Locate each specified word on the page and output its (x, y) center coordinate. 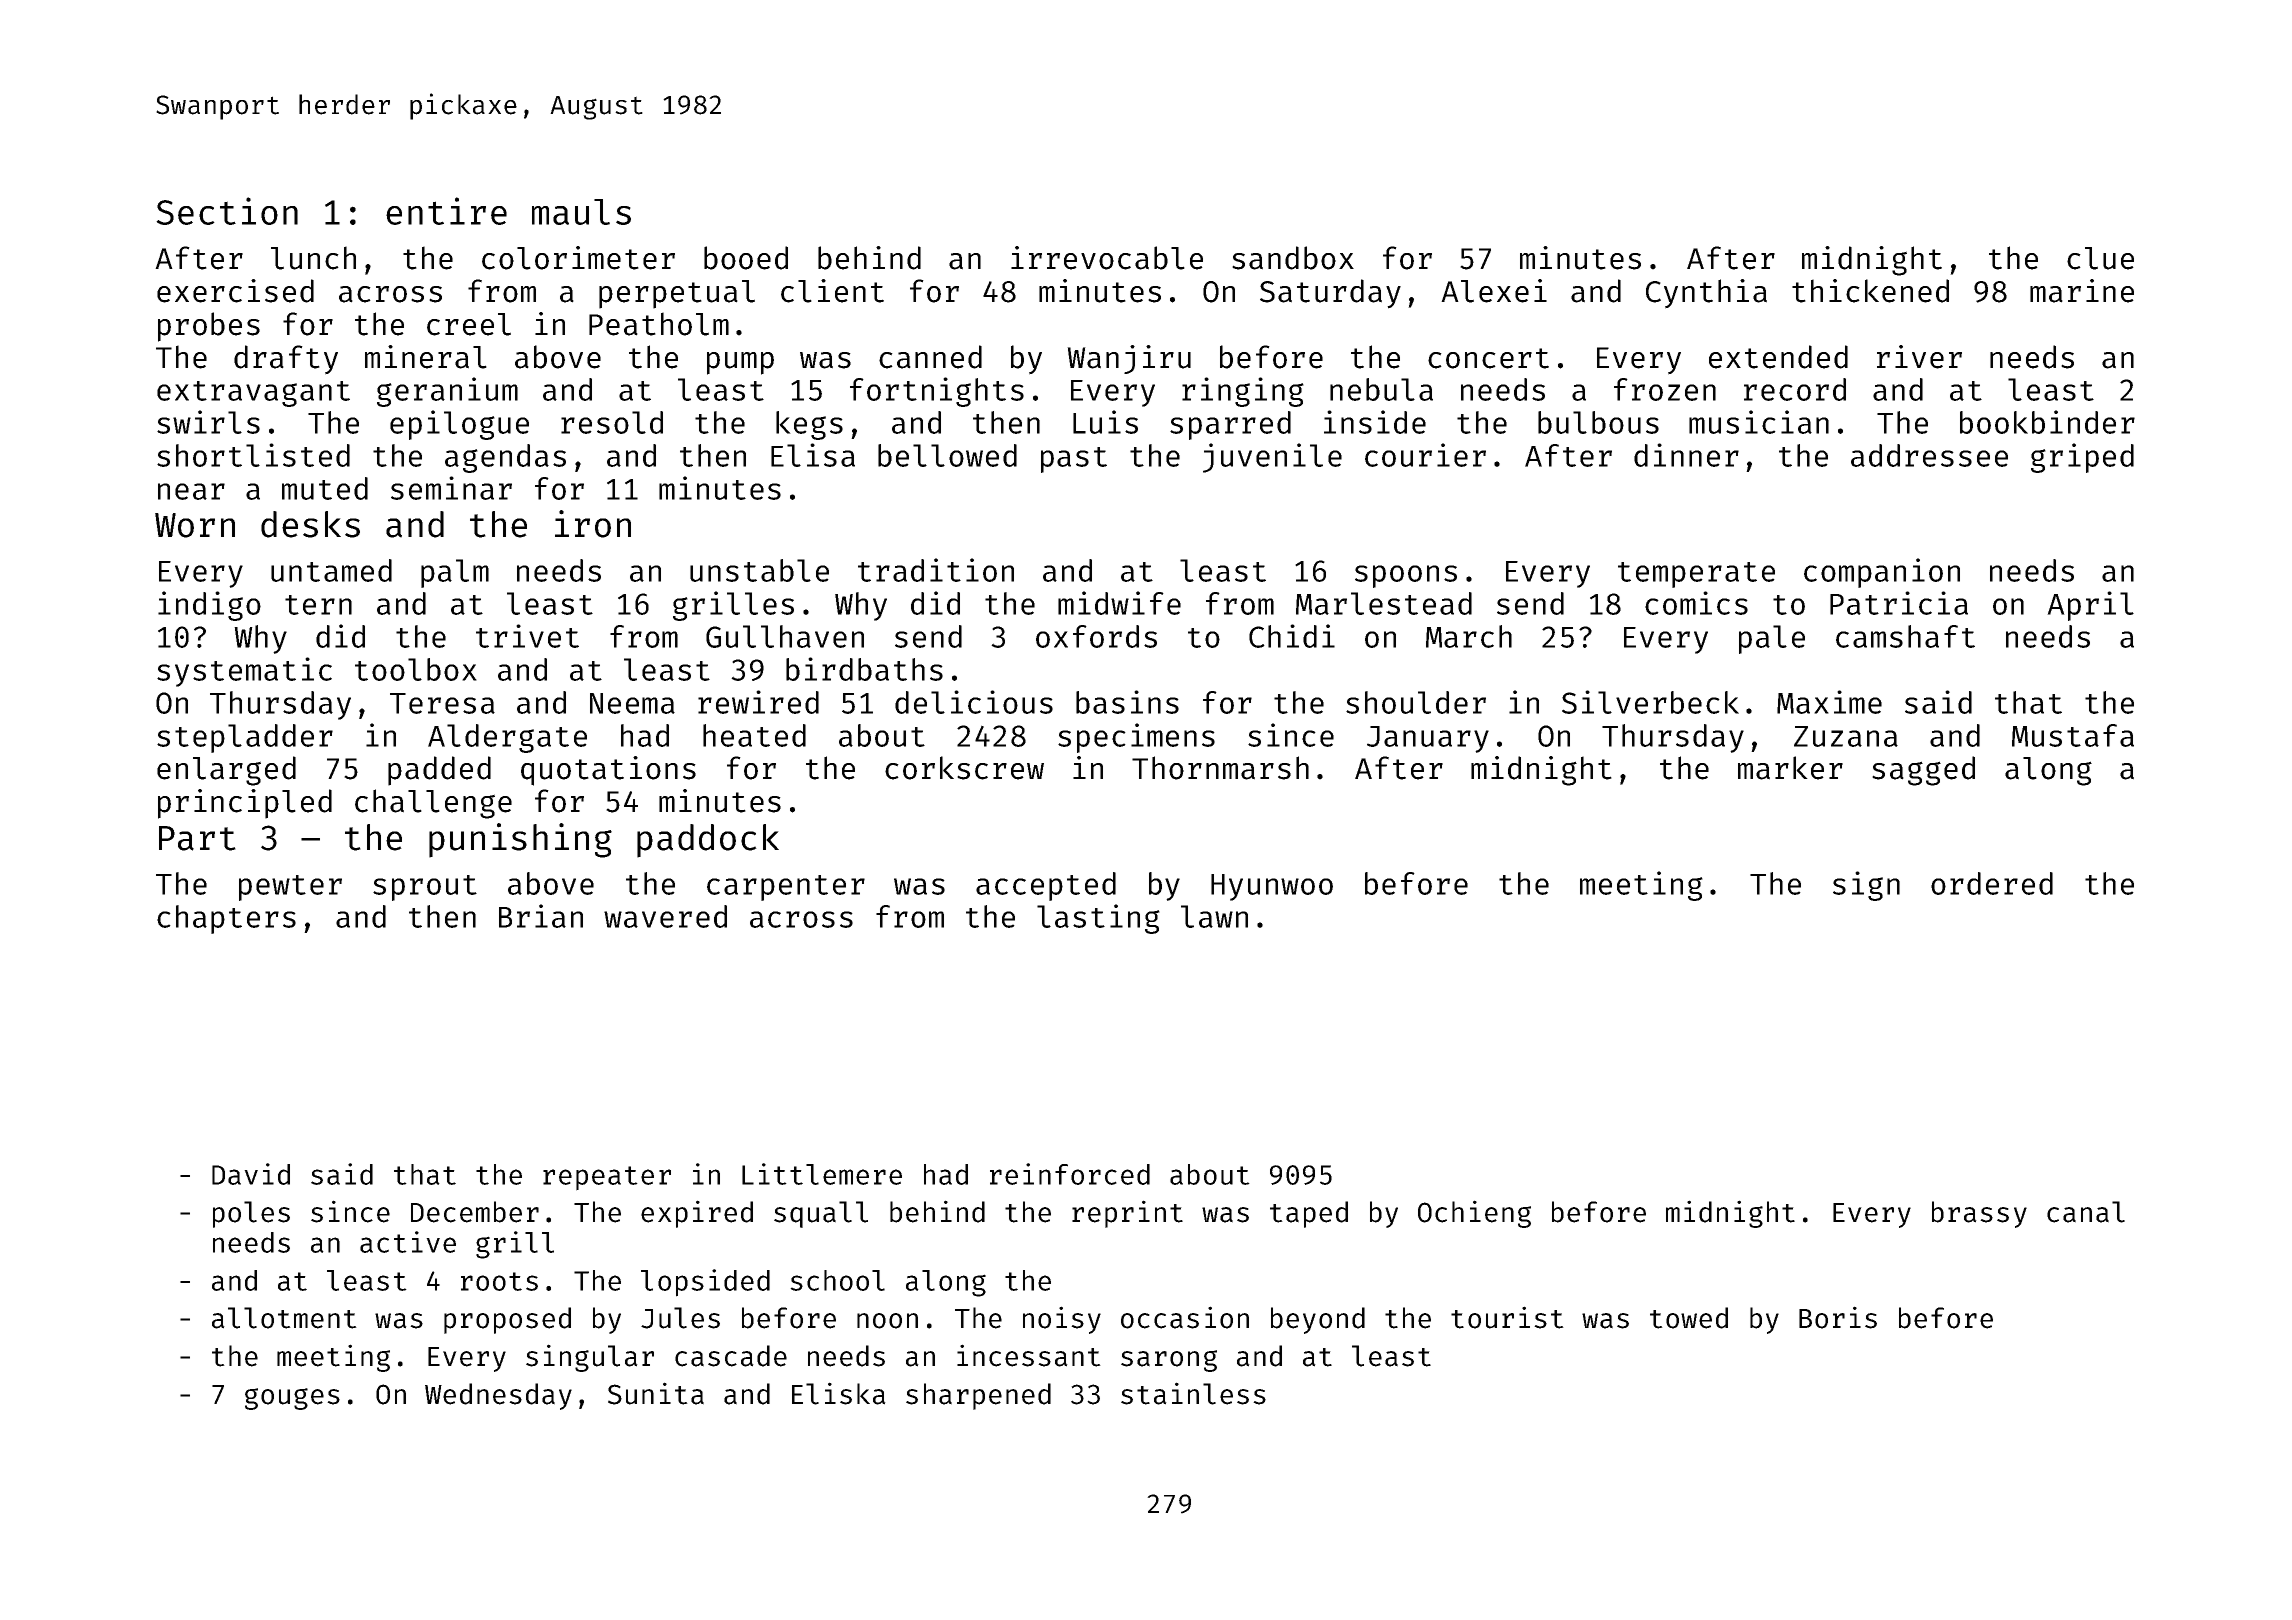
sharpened (978, 1396)
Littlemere (822, 1174)
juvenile (1272, 458)
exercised (235, 291)
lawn (1214, 916)
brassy (1979, 1214)
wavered (665, 916)
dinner (1686, 455)
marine (2082, 291)
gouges (292, 1399)
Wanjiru (1129, 359)
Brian (541, 916)
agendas (505, 458)
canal (2086, 1212)
